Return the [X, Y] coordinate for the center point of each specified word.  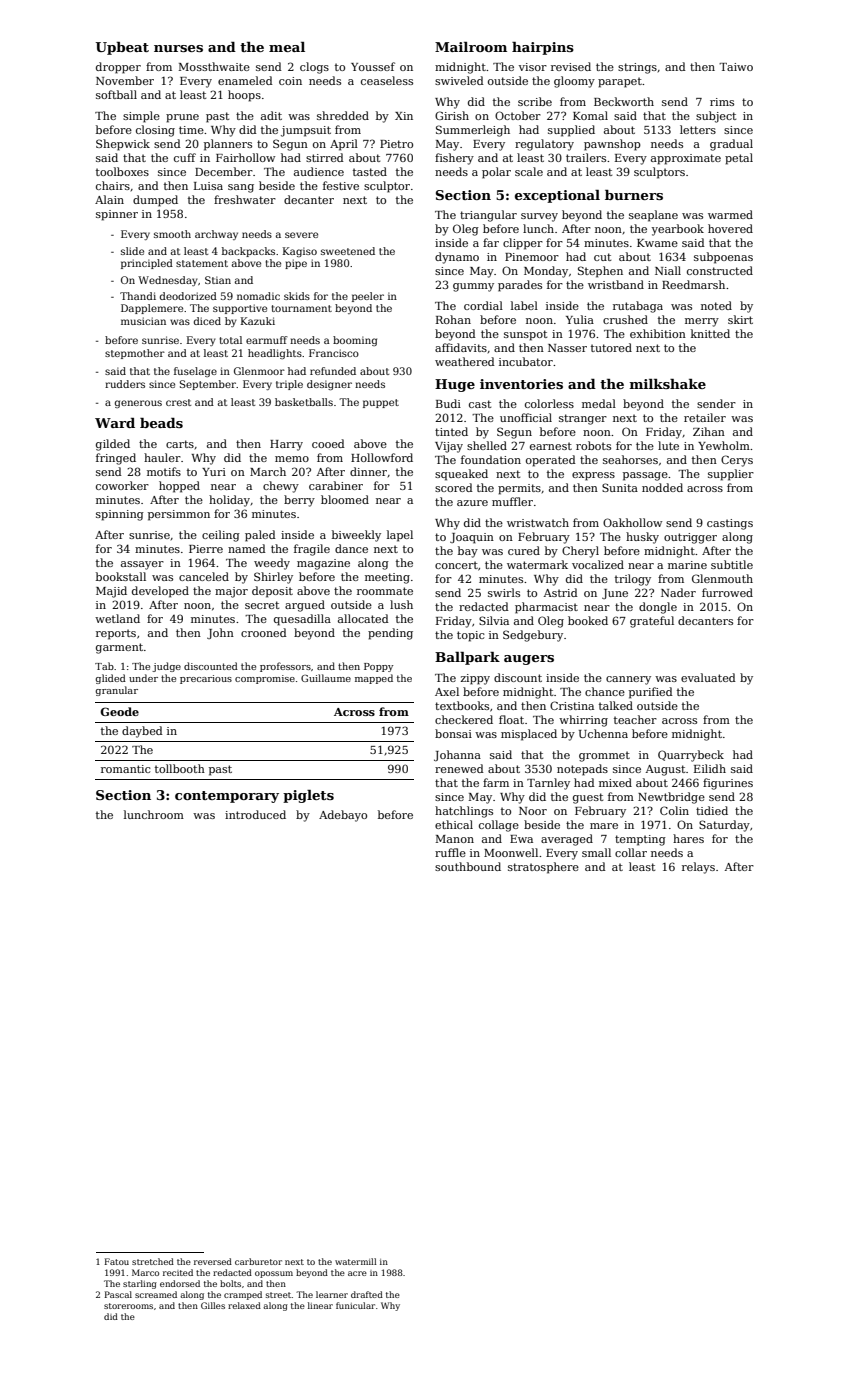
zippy [475, 679]
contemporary [227, 797]
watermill [356, 1261]
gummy [473, 287]
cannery [628, 680]
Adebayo [343, 816]
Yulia [580, 319]
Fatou [116, 1261]
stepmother [135, 354]
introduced [255, 814]
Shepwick [123, 145]
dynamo [457, 258]
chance [605, 691]
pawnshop [612, 145]
